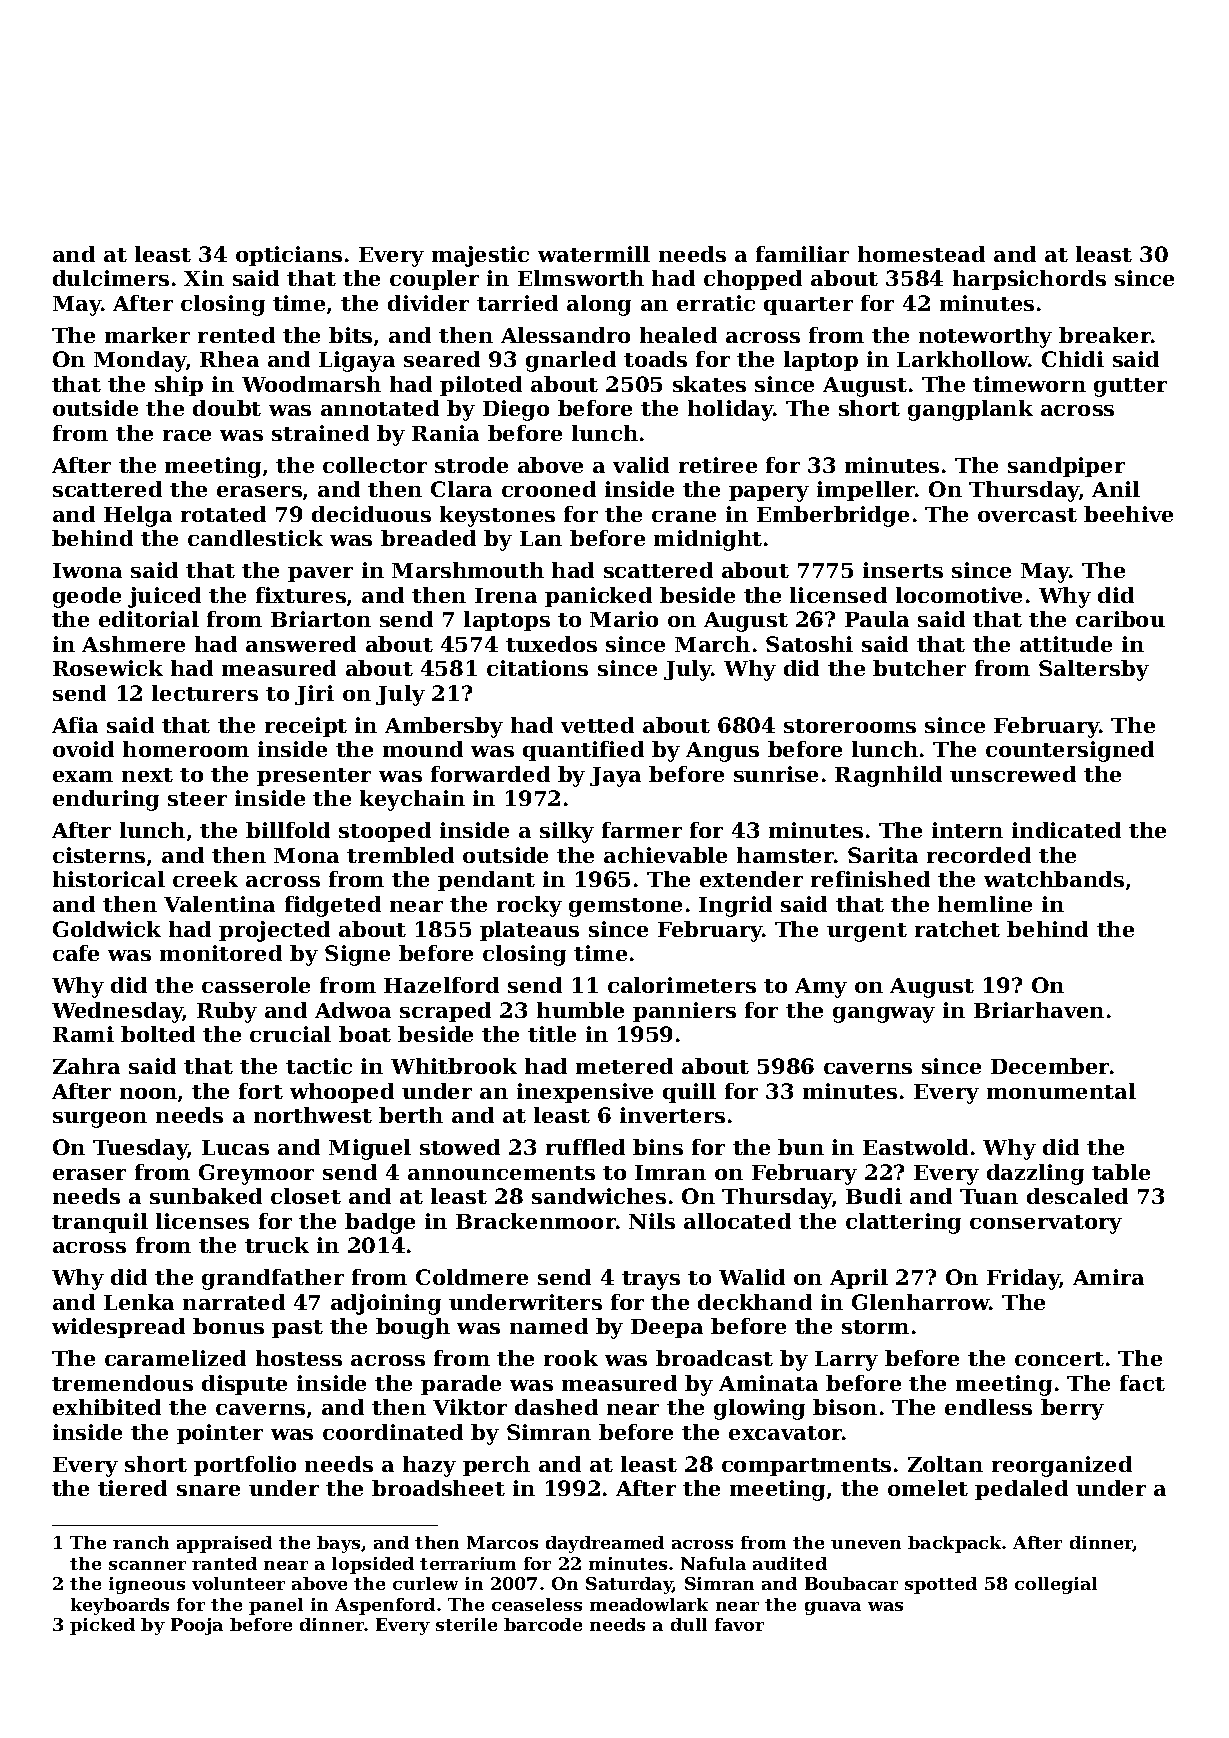 The height and width of the document is (1738, 1229). Describe the element at coordinates (537, 668) in the document. I see `citations` at that location.
